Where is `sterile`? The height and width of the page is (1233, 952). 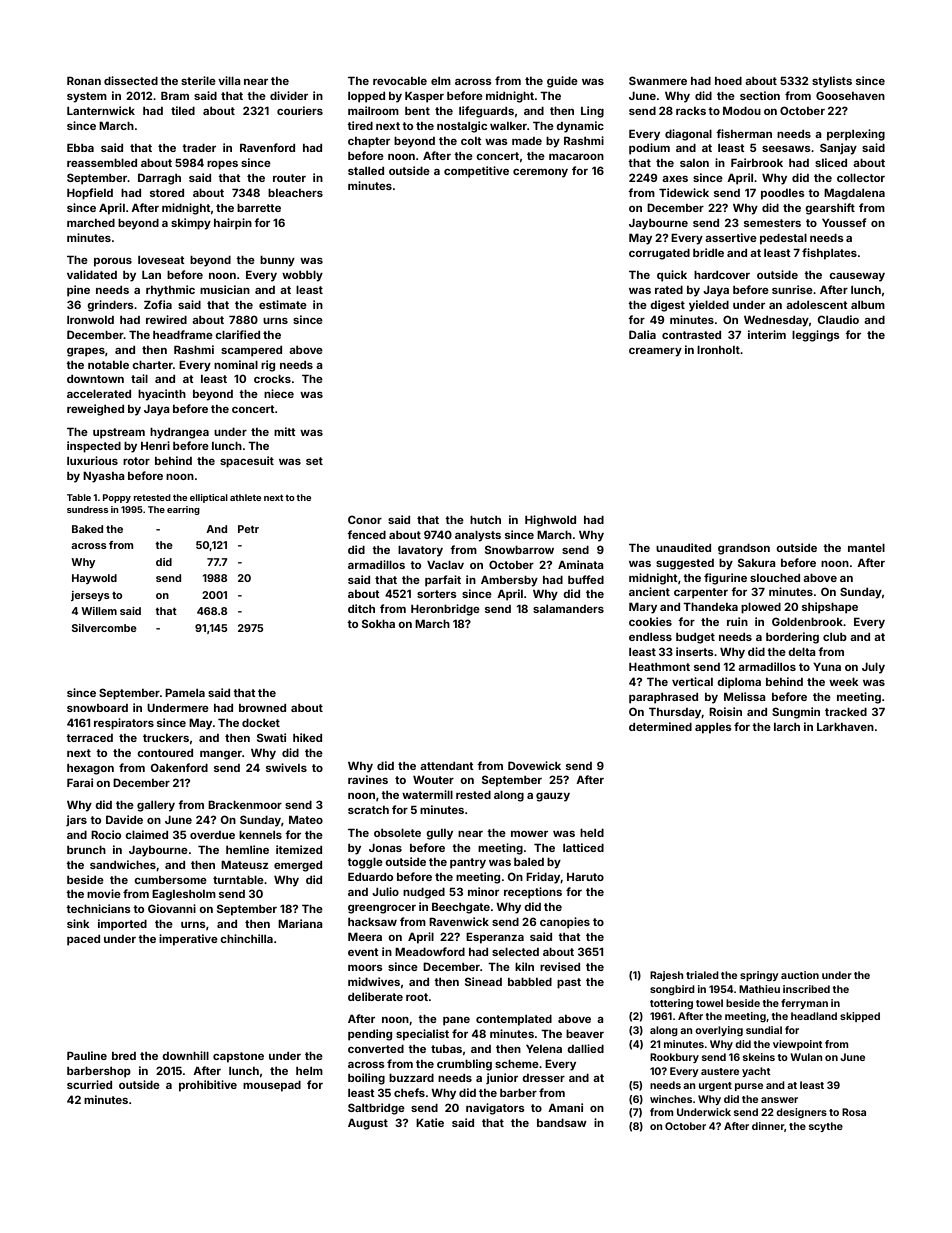
sterile is located at coordinates (198, 80).
